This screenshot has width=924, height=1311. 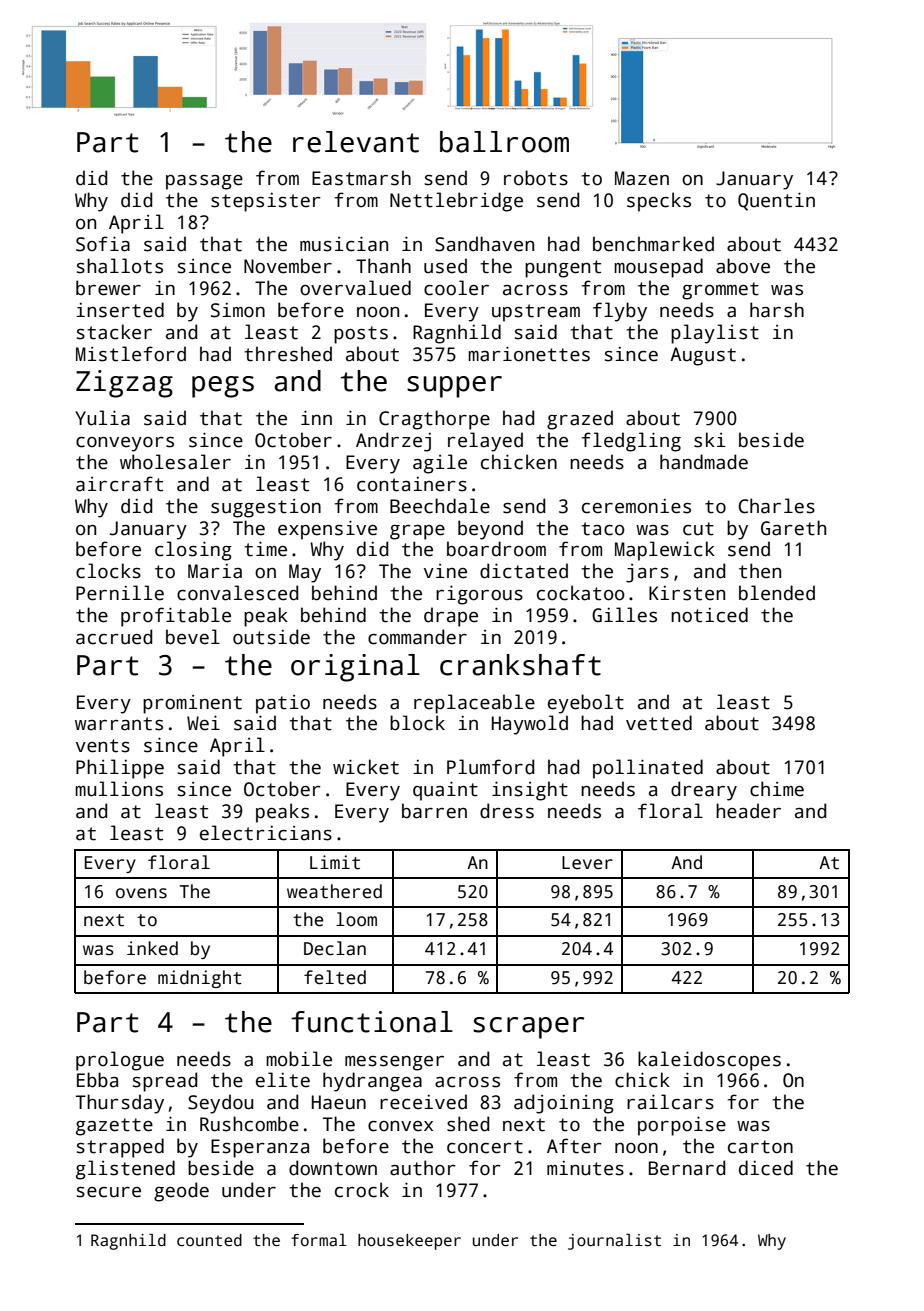 What do you see at coordinates (204, 182) in the screenshot?
I see `passage` at bounding box center [204, 182].
